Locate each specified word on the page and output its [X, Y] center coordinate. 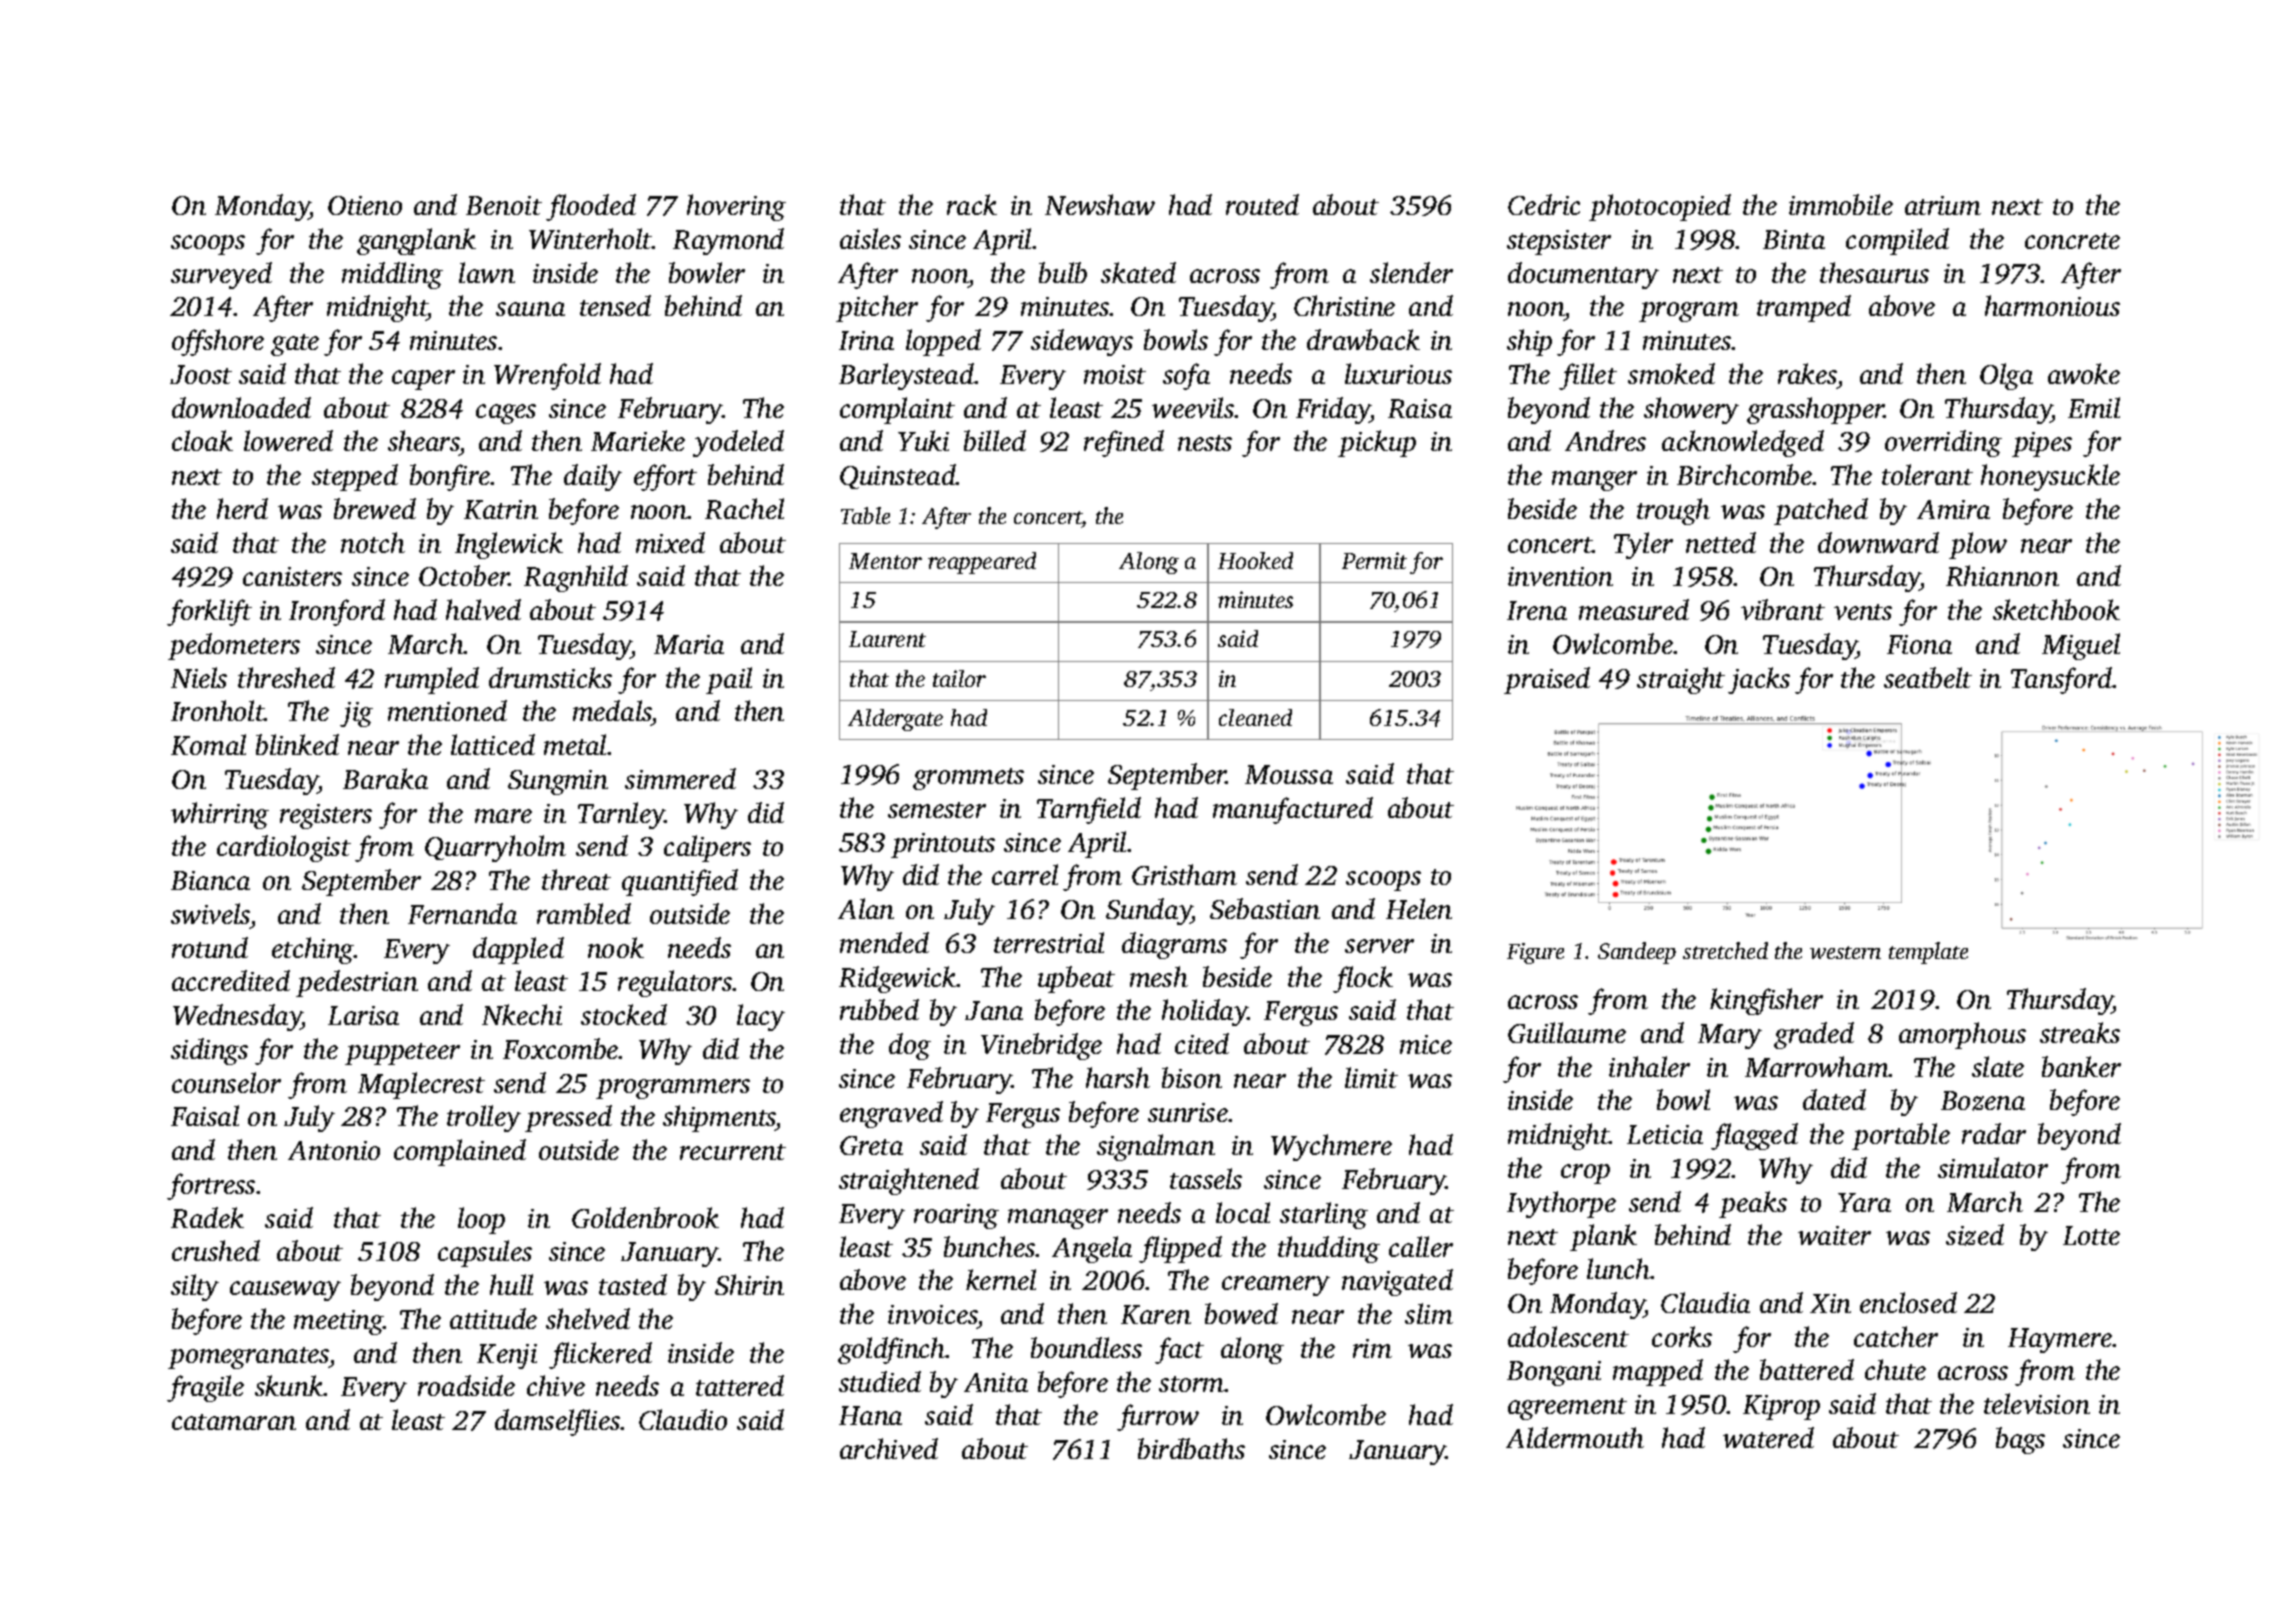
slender [1411, 272]
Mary [1730, 1036]
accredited [231, 980]
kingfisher [1766, 1001]
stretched [1725, 950]
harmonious [2052, 305]
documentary [1583, 275]
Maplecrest [421, 1085]
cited [1202, 1043]
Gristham [1184, 874]
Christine [1344, 305]
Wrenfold [547, 376]
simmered [680, 778]
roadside [466, 1385]
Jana [994, 1010]
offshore [218, 342]
